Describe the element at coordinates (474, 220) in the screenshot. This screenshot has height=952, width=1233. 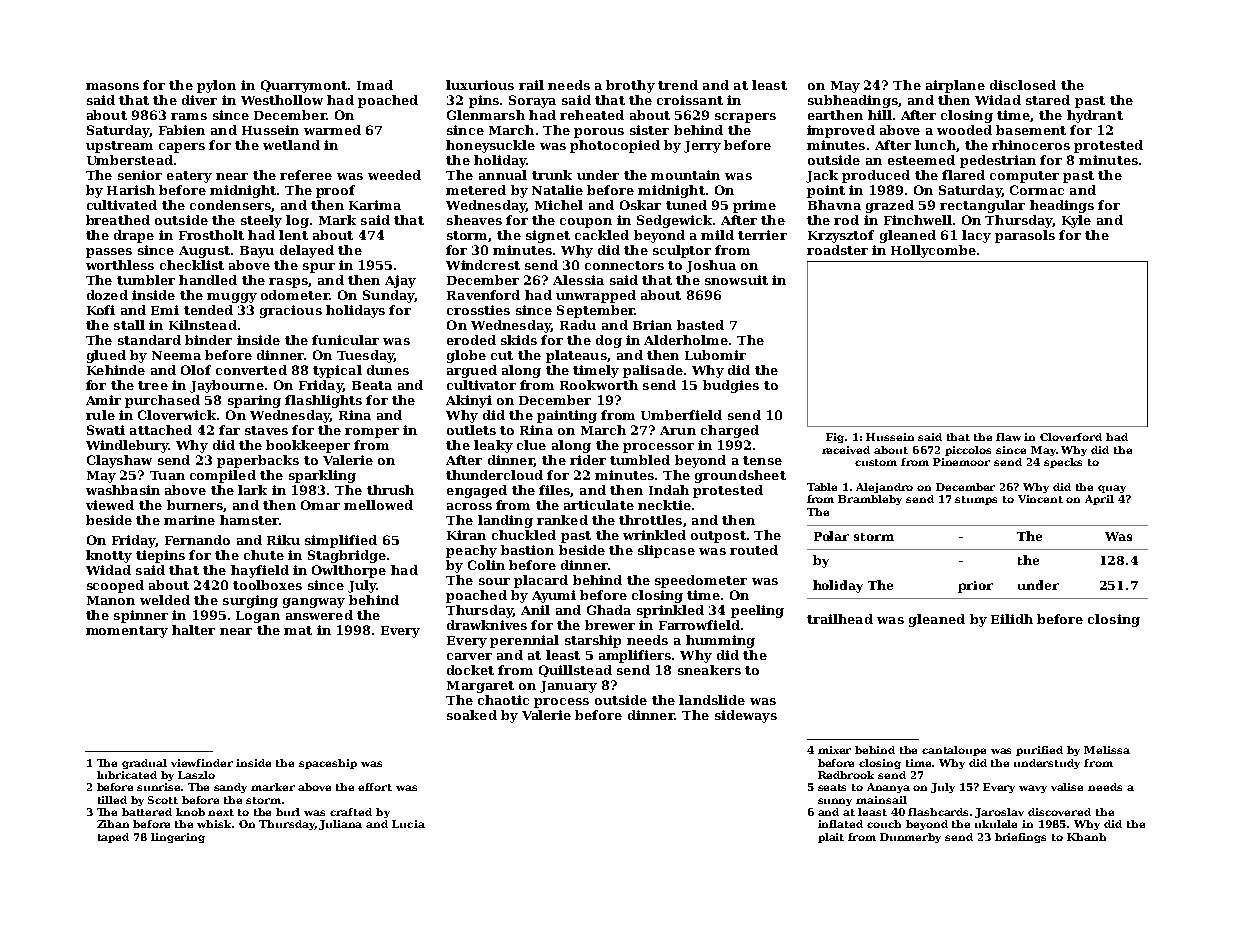
I see `sheaves` at that location.
